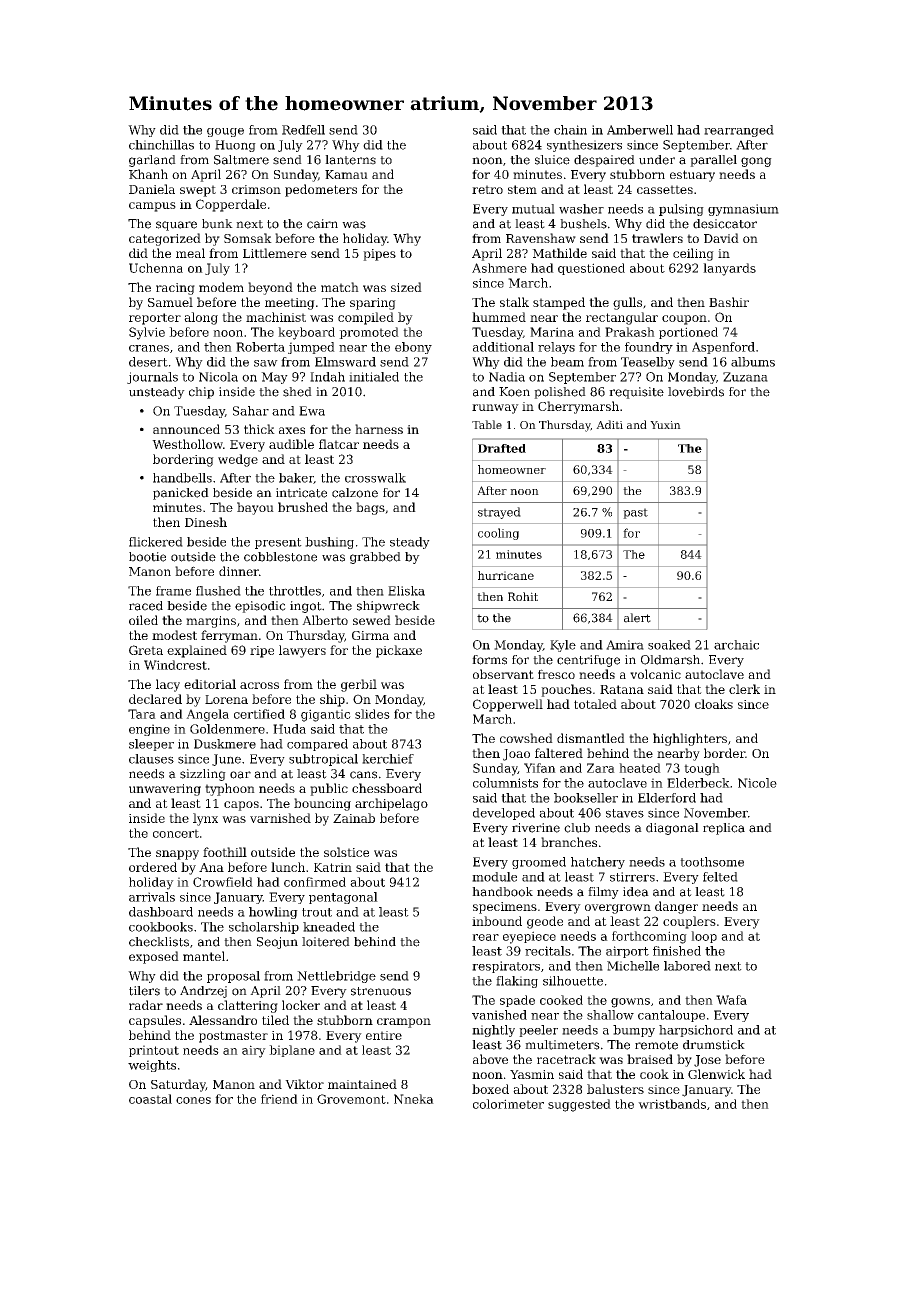 The height and width of the screenshot is (1316, 908). Describe the element at coordinates (193, 1100) in the screenshot. I see `cones` at that location.
